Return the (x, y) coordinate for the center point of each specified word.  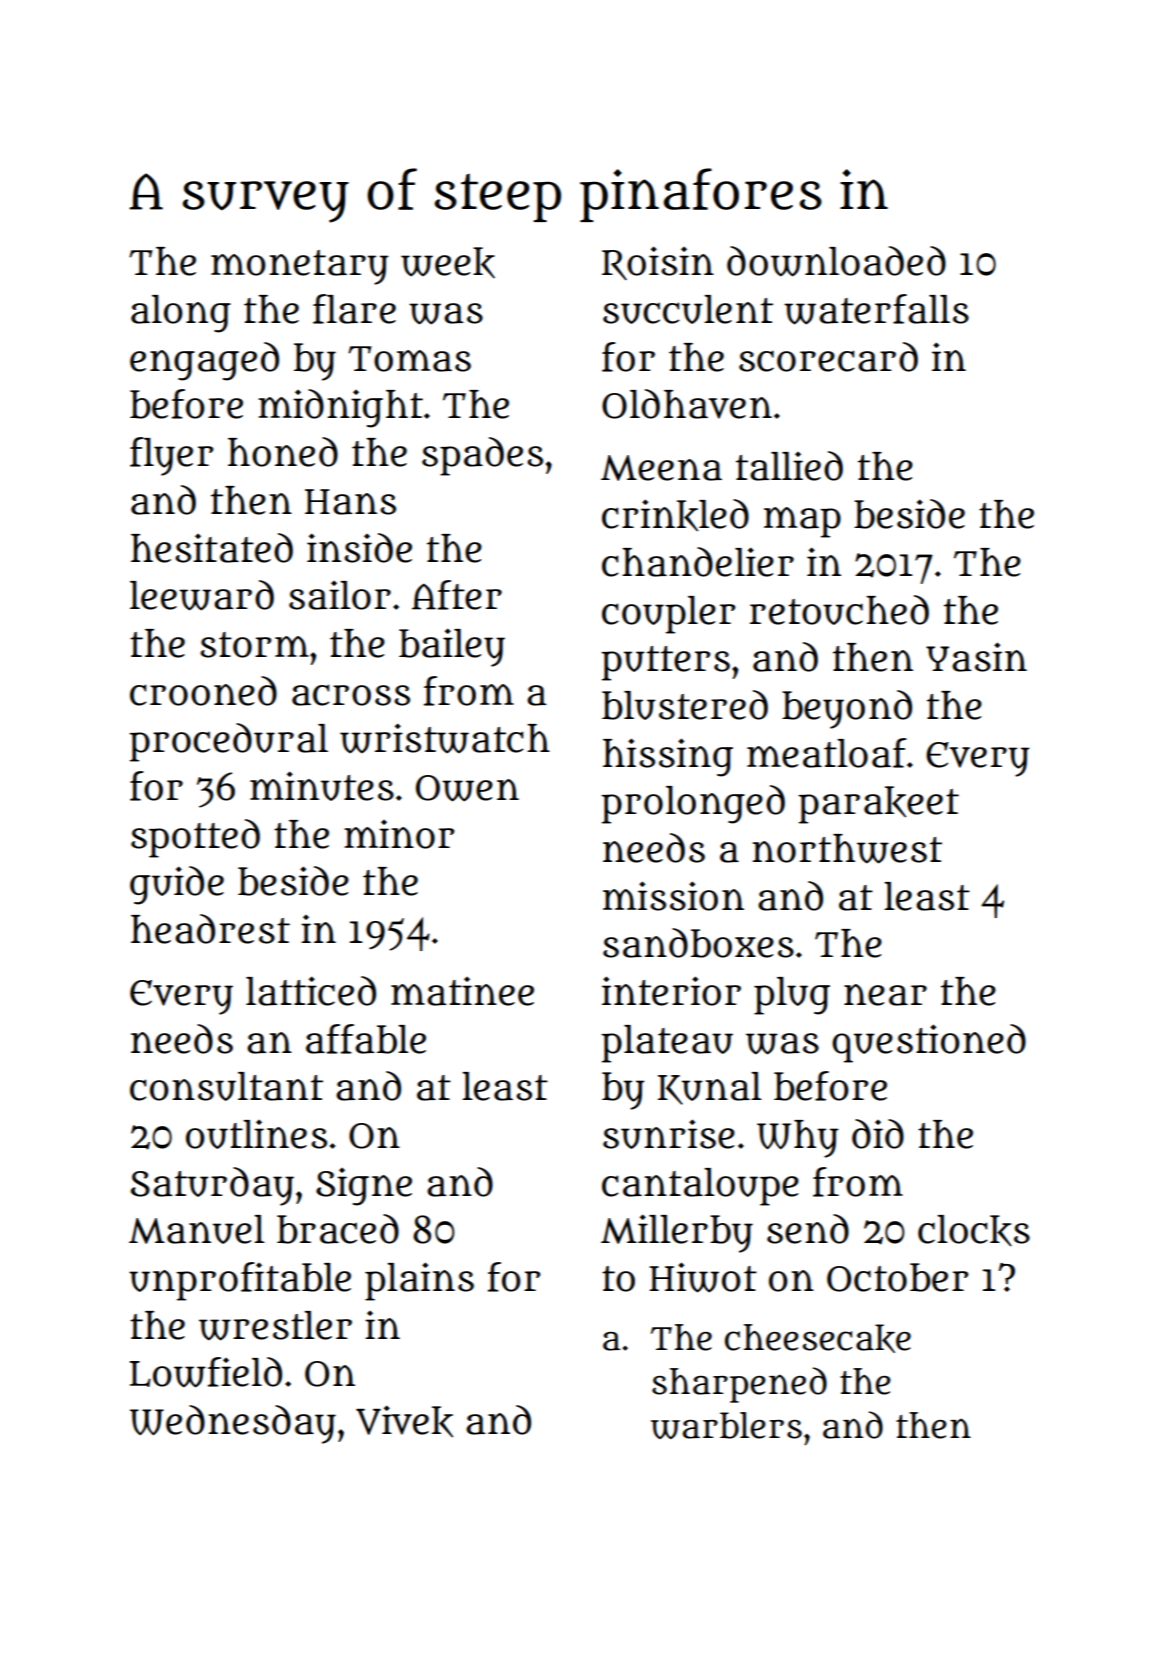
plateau (667, 1044)
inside (359, 548)
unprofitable (240, 1281)
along (181, 314)
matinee (462, 991)
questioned (929, 1043)
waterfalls (876, 309)
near (885, 995)
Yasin (976, 657)
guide (177, 885)
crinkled (675, 515)
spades (482, 456)
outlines (256, 1134)
